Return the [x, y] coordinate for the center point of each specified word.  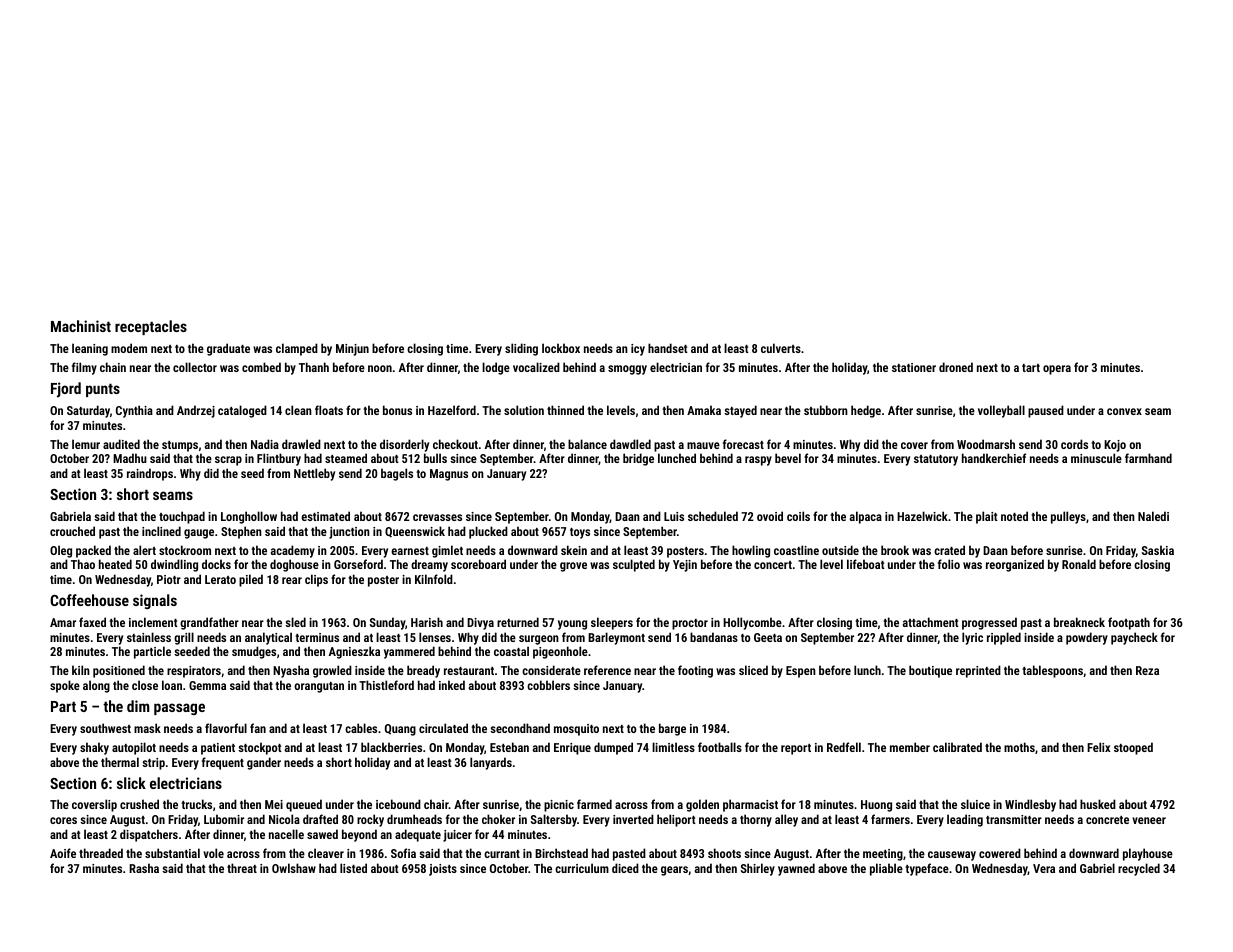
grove [573, 567]
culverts [781, 348]
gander [264, 763]
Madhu [130, 458]
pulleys [1068, 517]
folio [949, 564]
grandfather [209, 623]
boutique [930, 671]
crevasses [437, 517]
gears [674, 871]
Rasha [144, 868]
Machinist [81, 326]
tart [1031, 368]
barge [672, 729]
